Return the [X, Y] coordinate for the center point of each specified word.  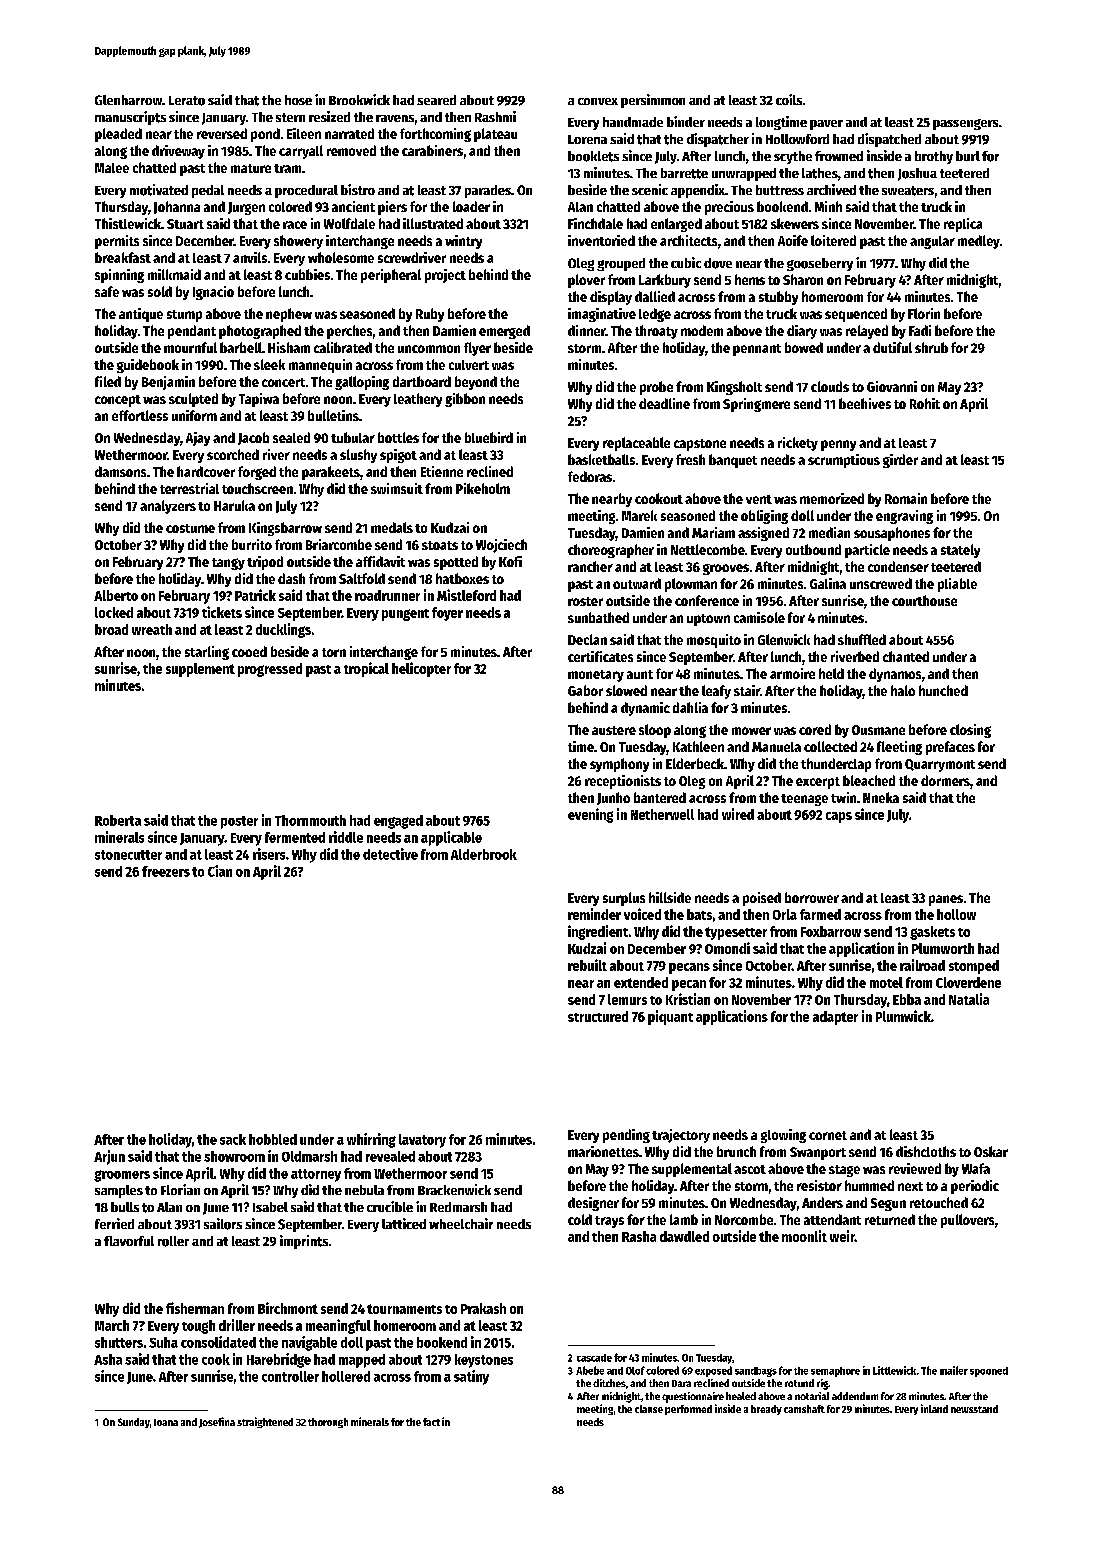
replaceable [636, 444]
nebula [364, 1190]
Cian [220, 871]
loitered [833, 240]
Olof [635, 1370]
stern [290, 117]
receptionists [623, 782]
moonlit [804, 1236]
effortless [140, 415]
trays [609, 1222]
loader [471, 206]
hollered [346, 1376]
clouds [830, 386]
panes [946, 900]
